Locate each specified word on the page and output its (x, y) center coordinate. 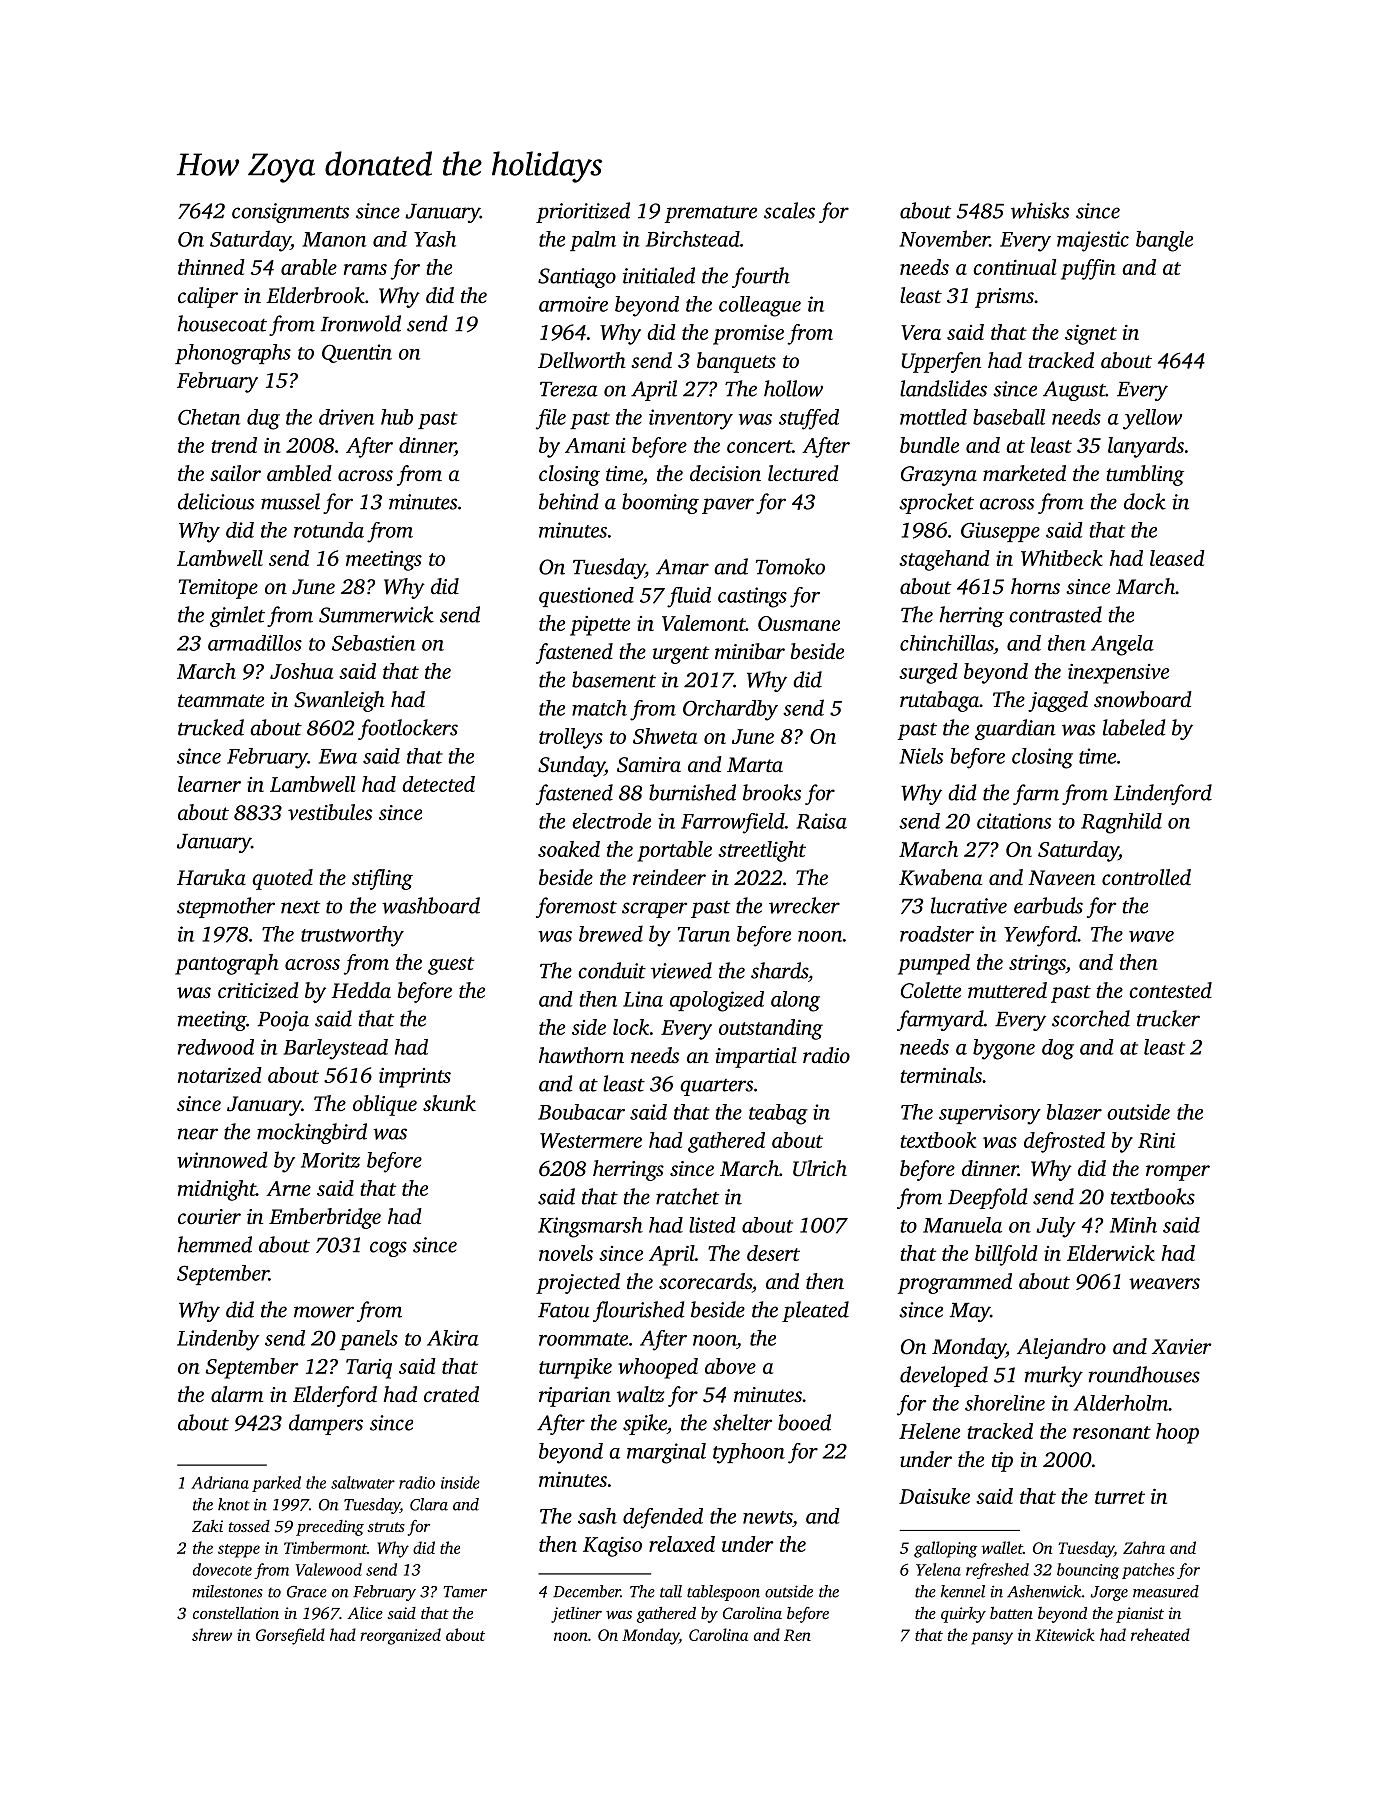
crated (451, 1394)
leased (1177, 558)
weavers (1164, 1284)
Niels (921, 756)
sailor (235, 473)
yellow (1152, 419)
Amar (682, 567)
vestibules (330, 812)
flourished (638, 1311)
